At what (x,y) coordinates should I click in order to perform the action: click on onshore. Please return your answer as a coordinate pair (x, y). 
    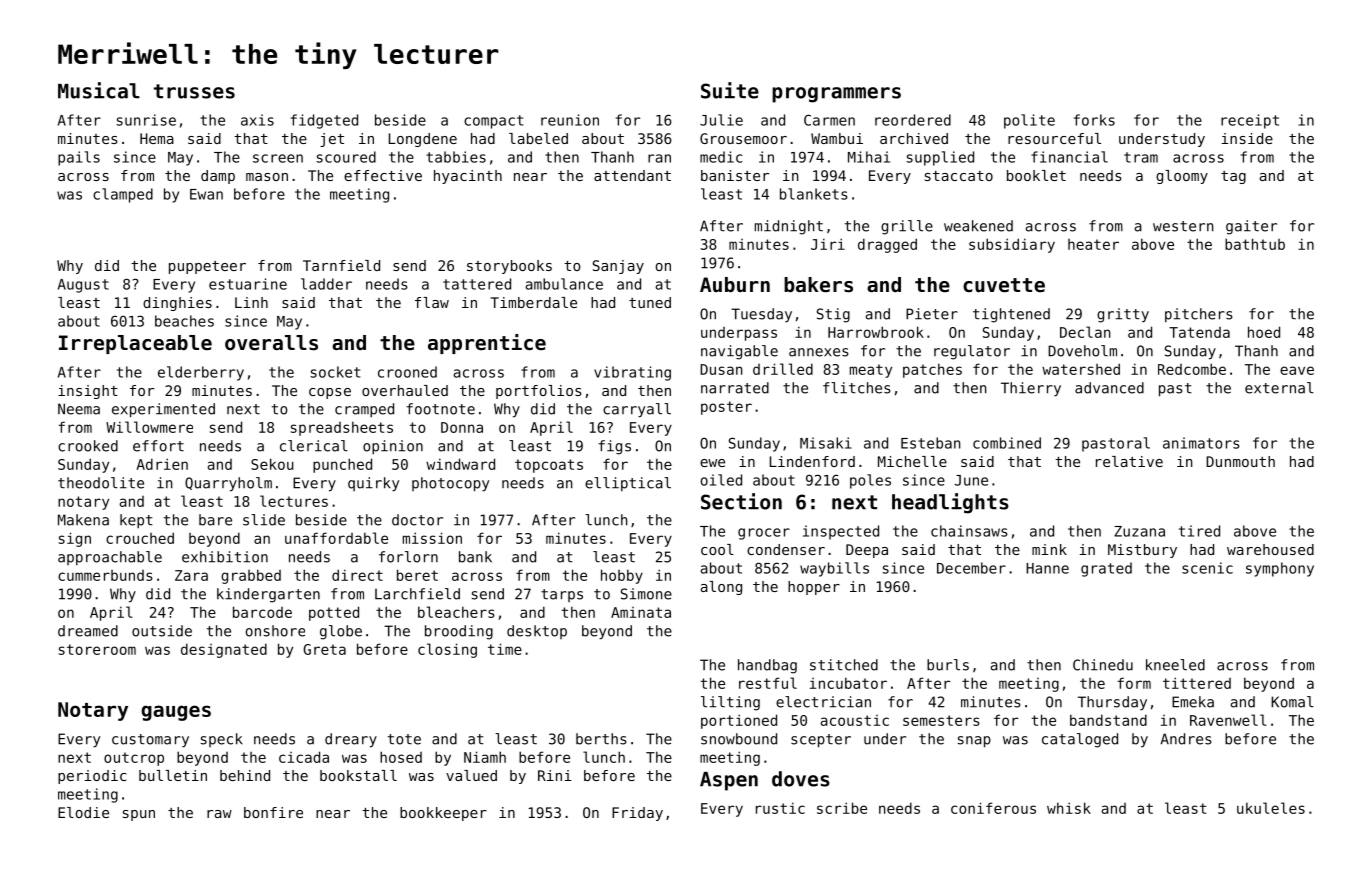
    Looking at the image, I should click on (275, 631).
